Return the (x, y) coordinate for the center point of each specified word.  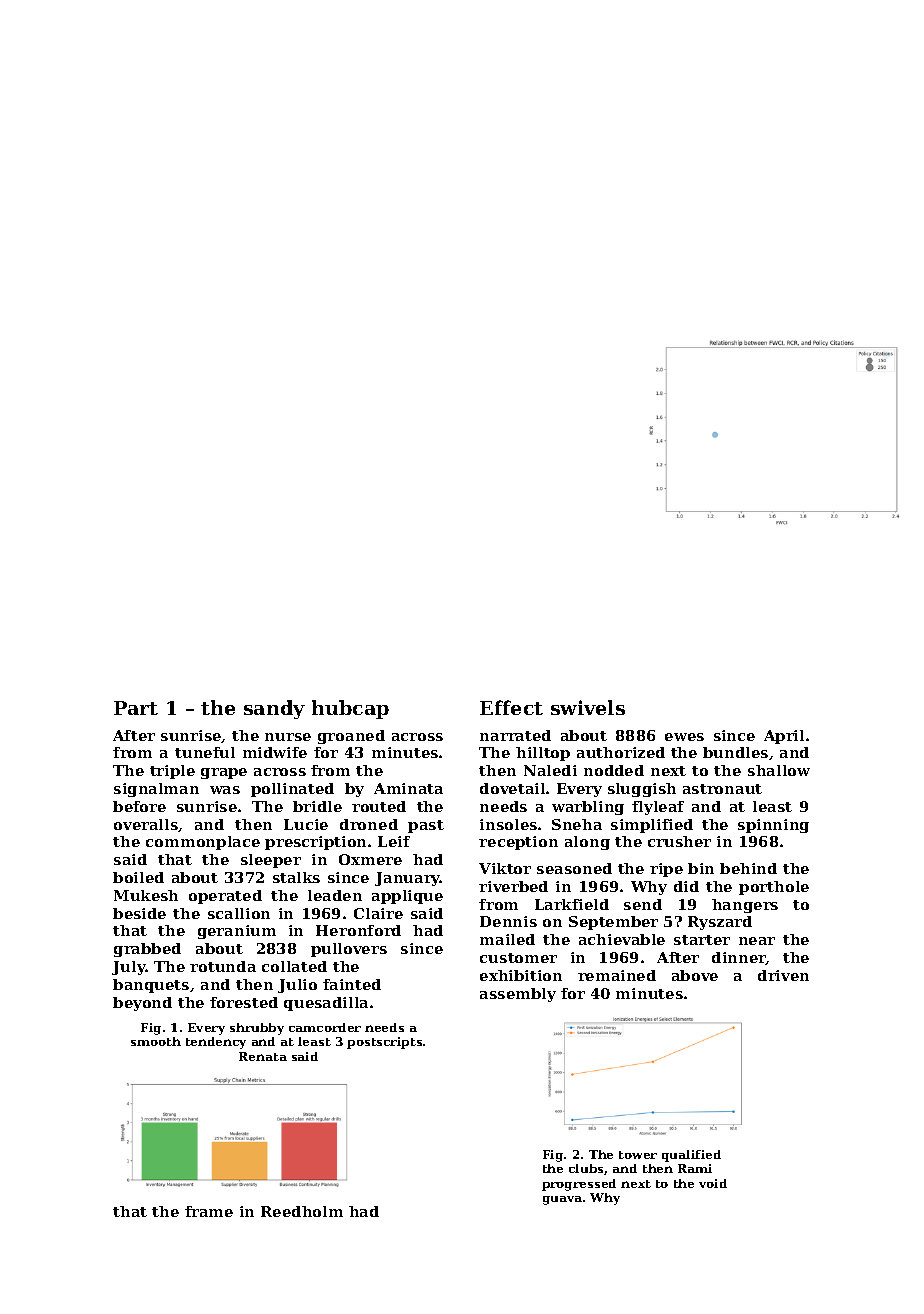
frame (209, 1211)
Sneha (577, 824)
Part (136, 708)
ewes (684, 737)
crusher (679, 841)
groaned (351, 737)
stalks (296, 877)
